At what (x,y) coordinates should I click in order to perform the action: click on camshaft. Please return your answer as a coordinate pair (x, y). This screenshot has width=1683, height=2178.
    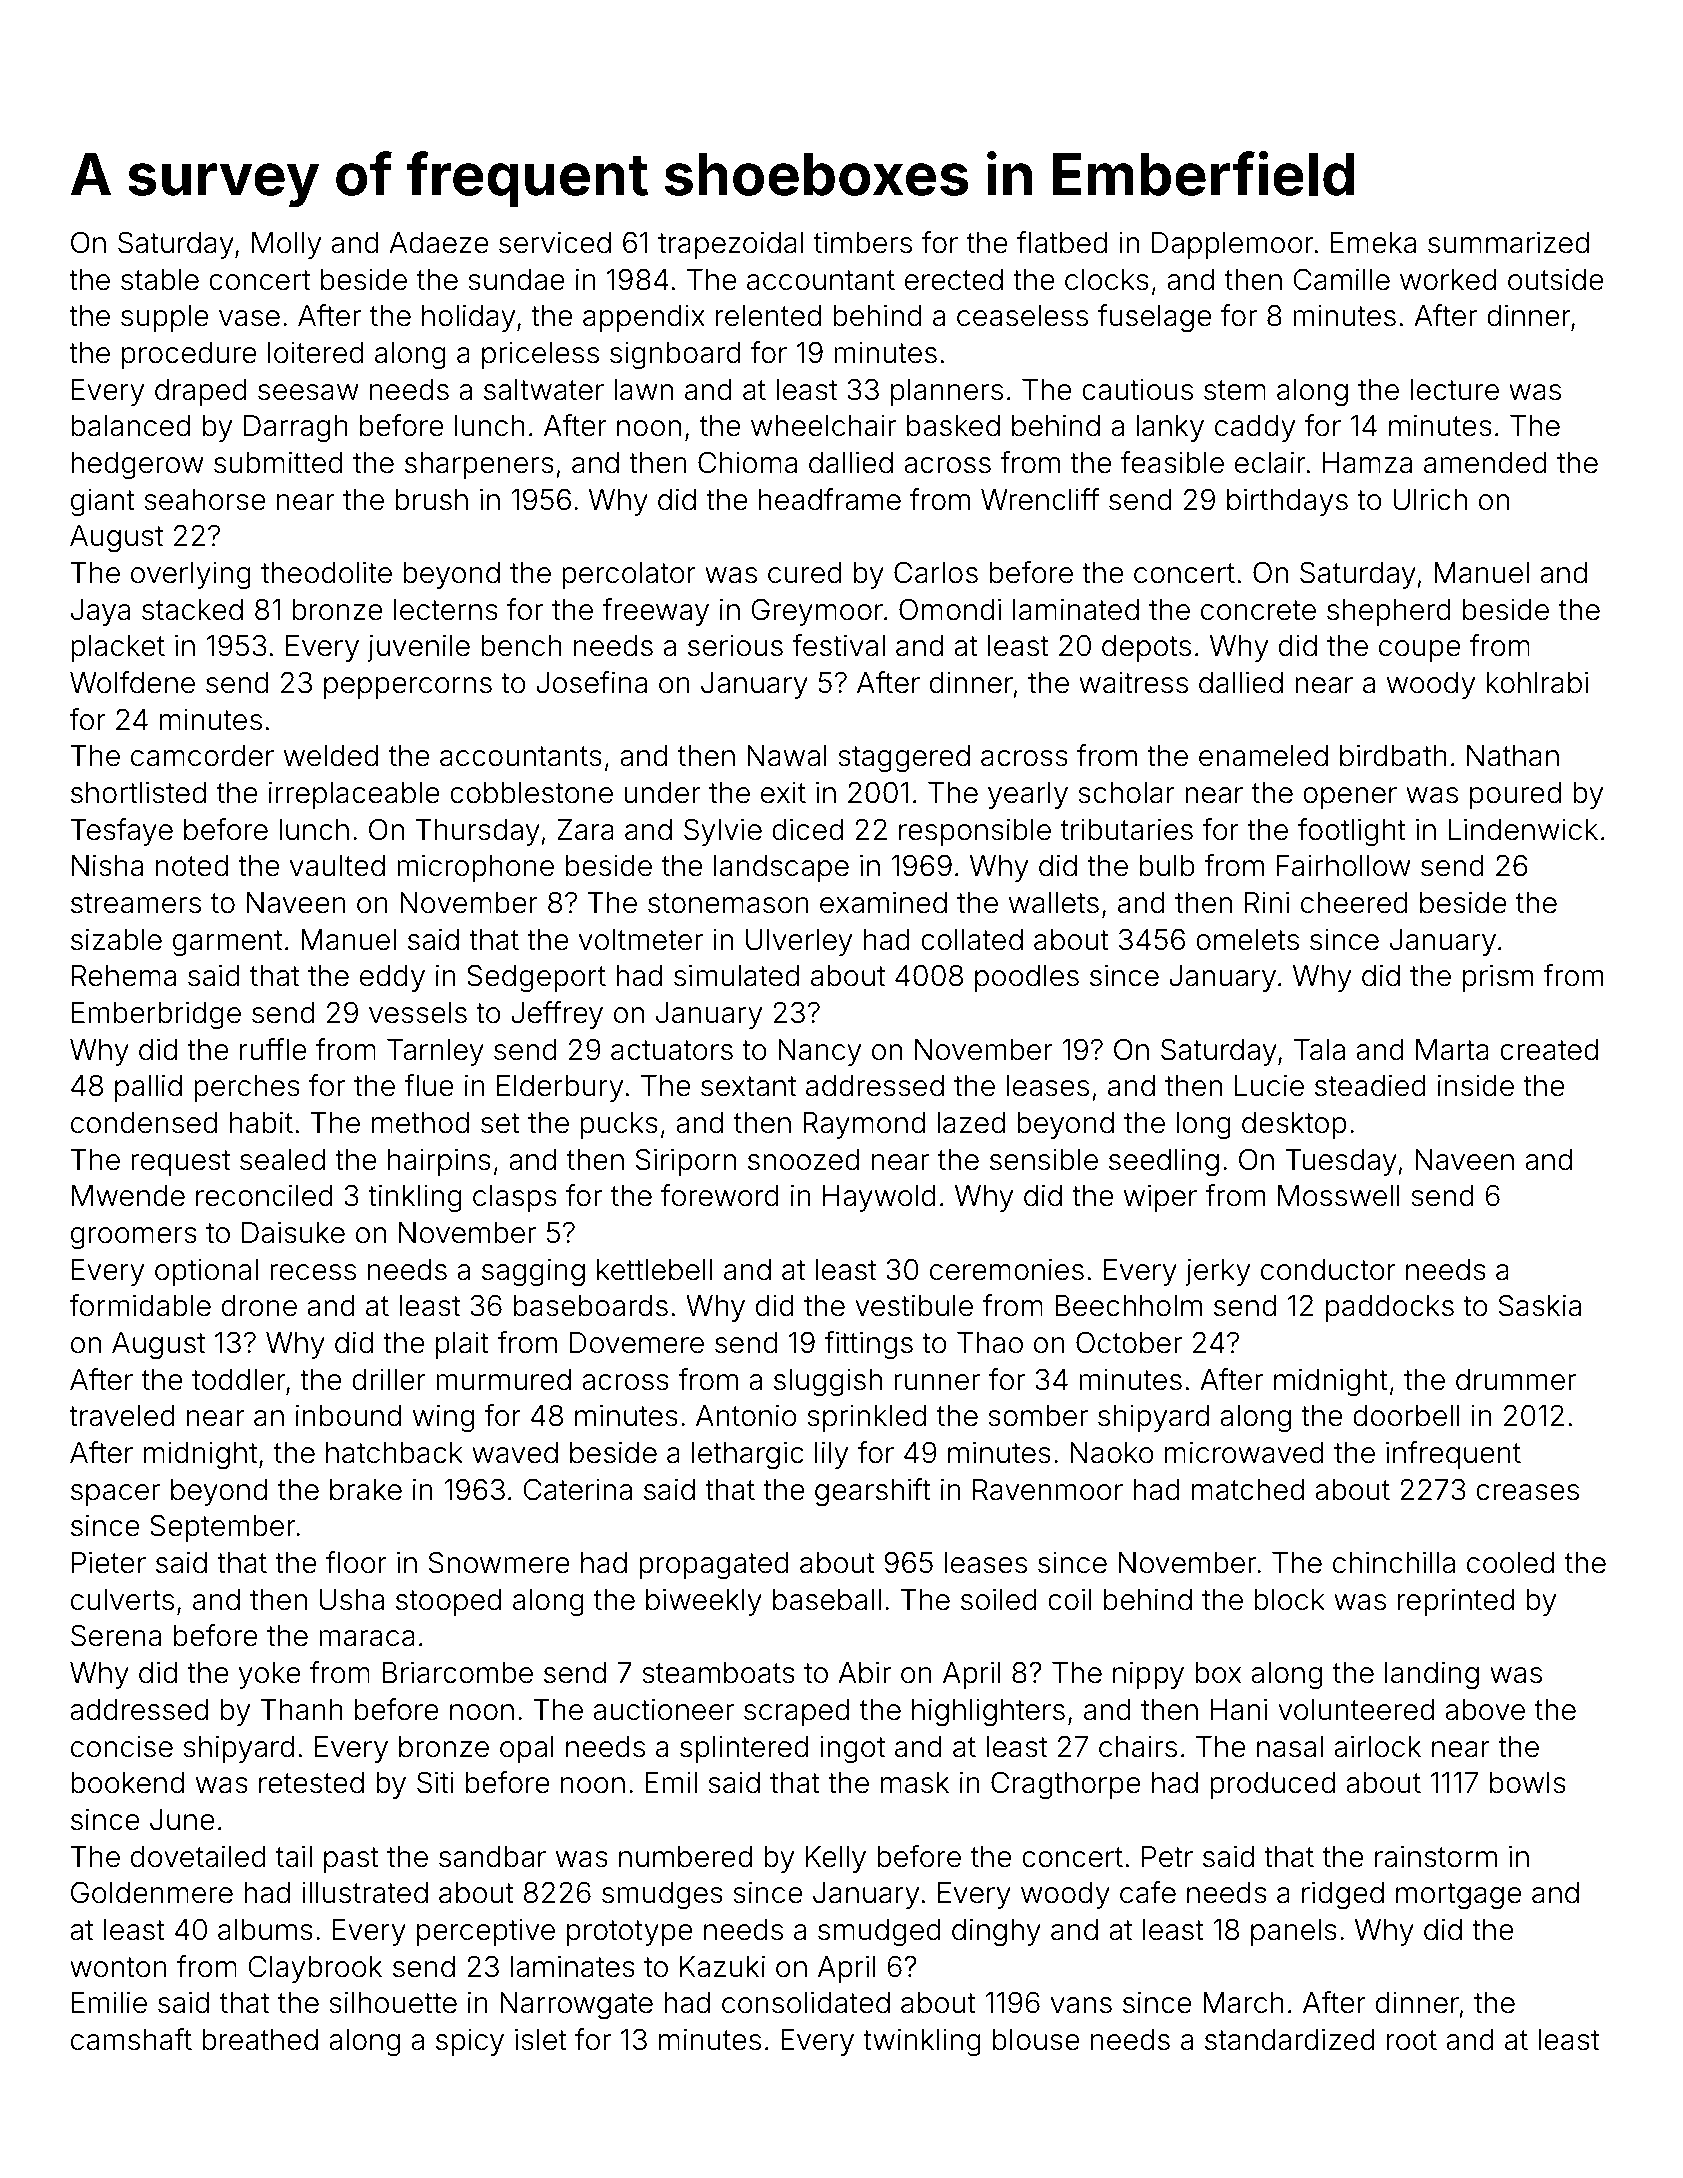
    Looking at the image, I should click on (131, 2039).
